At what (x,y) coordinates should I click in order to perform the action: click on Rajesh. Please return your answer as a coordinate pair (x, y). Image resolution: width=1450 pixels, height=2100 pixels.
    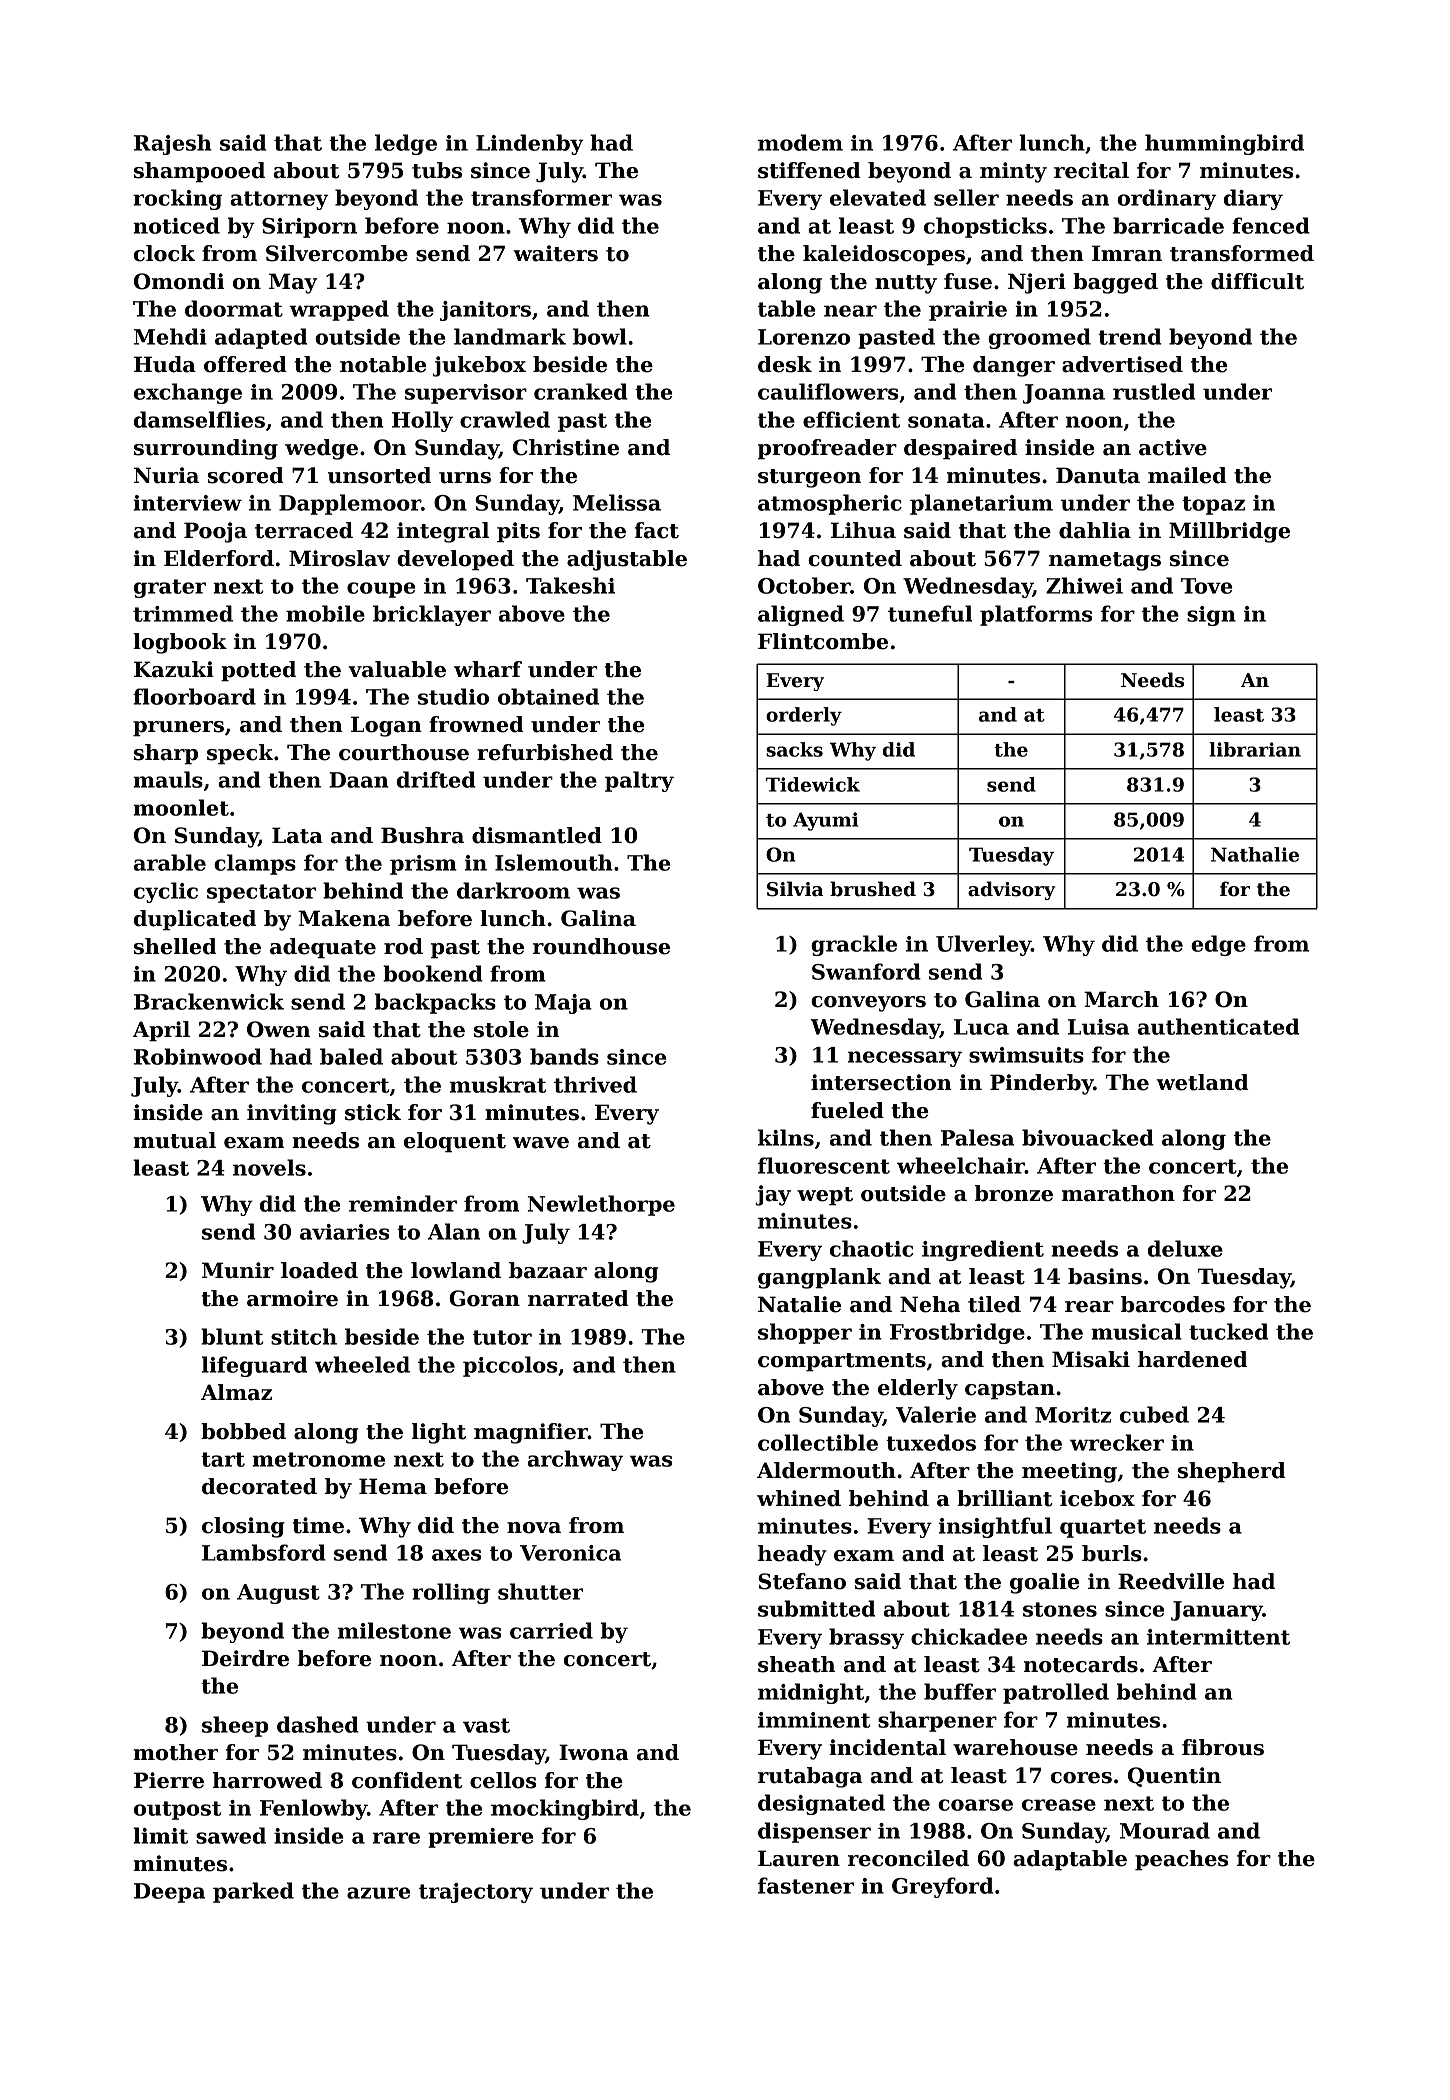
    Looking at the image, I should click on (173, 144).
